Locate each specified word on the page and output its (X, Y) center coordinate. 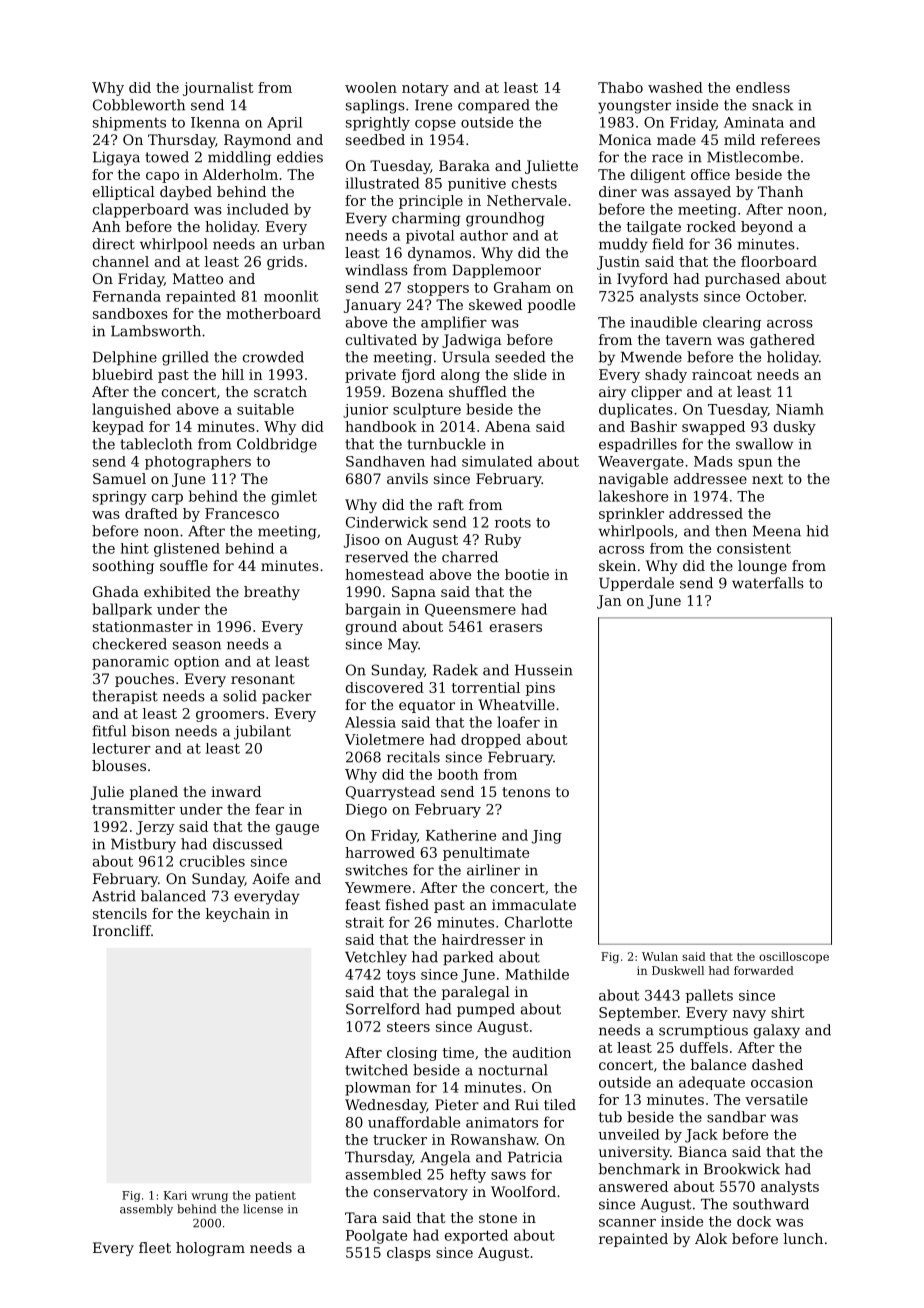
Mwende (651, 357)
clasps (409, 1254)
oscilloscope (794, 957)
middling (239, 158)
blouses (119, 765)
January (372, 306)
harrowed (380, 852)
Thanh (780, 191)
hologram (210, 1249)
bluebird (122, 374)
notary (425, 89)
